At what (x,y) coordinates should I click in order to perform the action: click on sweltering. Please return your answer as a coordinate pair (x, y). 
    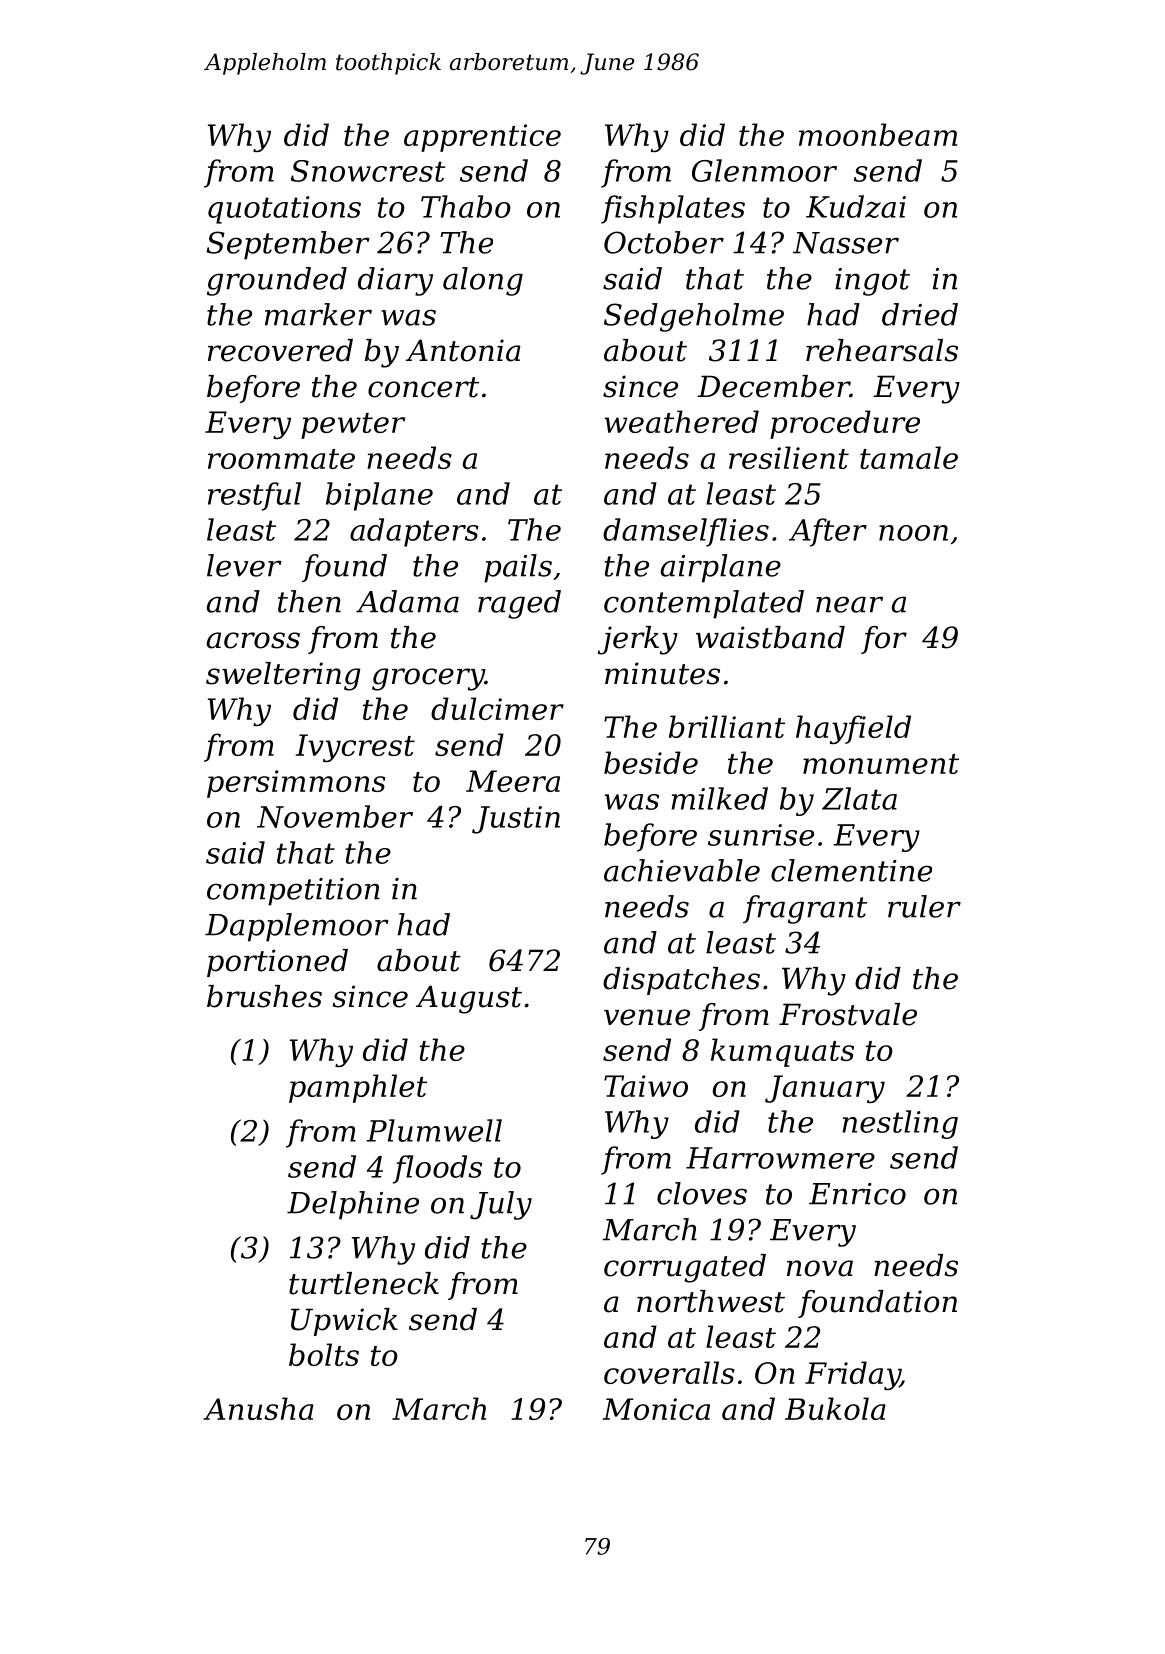
    Looking at the image, I should click on (283, 676).
